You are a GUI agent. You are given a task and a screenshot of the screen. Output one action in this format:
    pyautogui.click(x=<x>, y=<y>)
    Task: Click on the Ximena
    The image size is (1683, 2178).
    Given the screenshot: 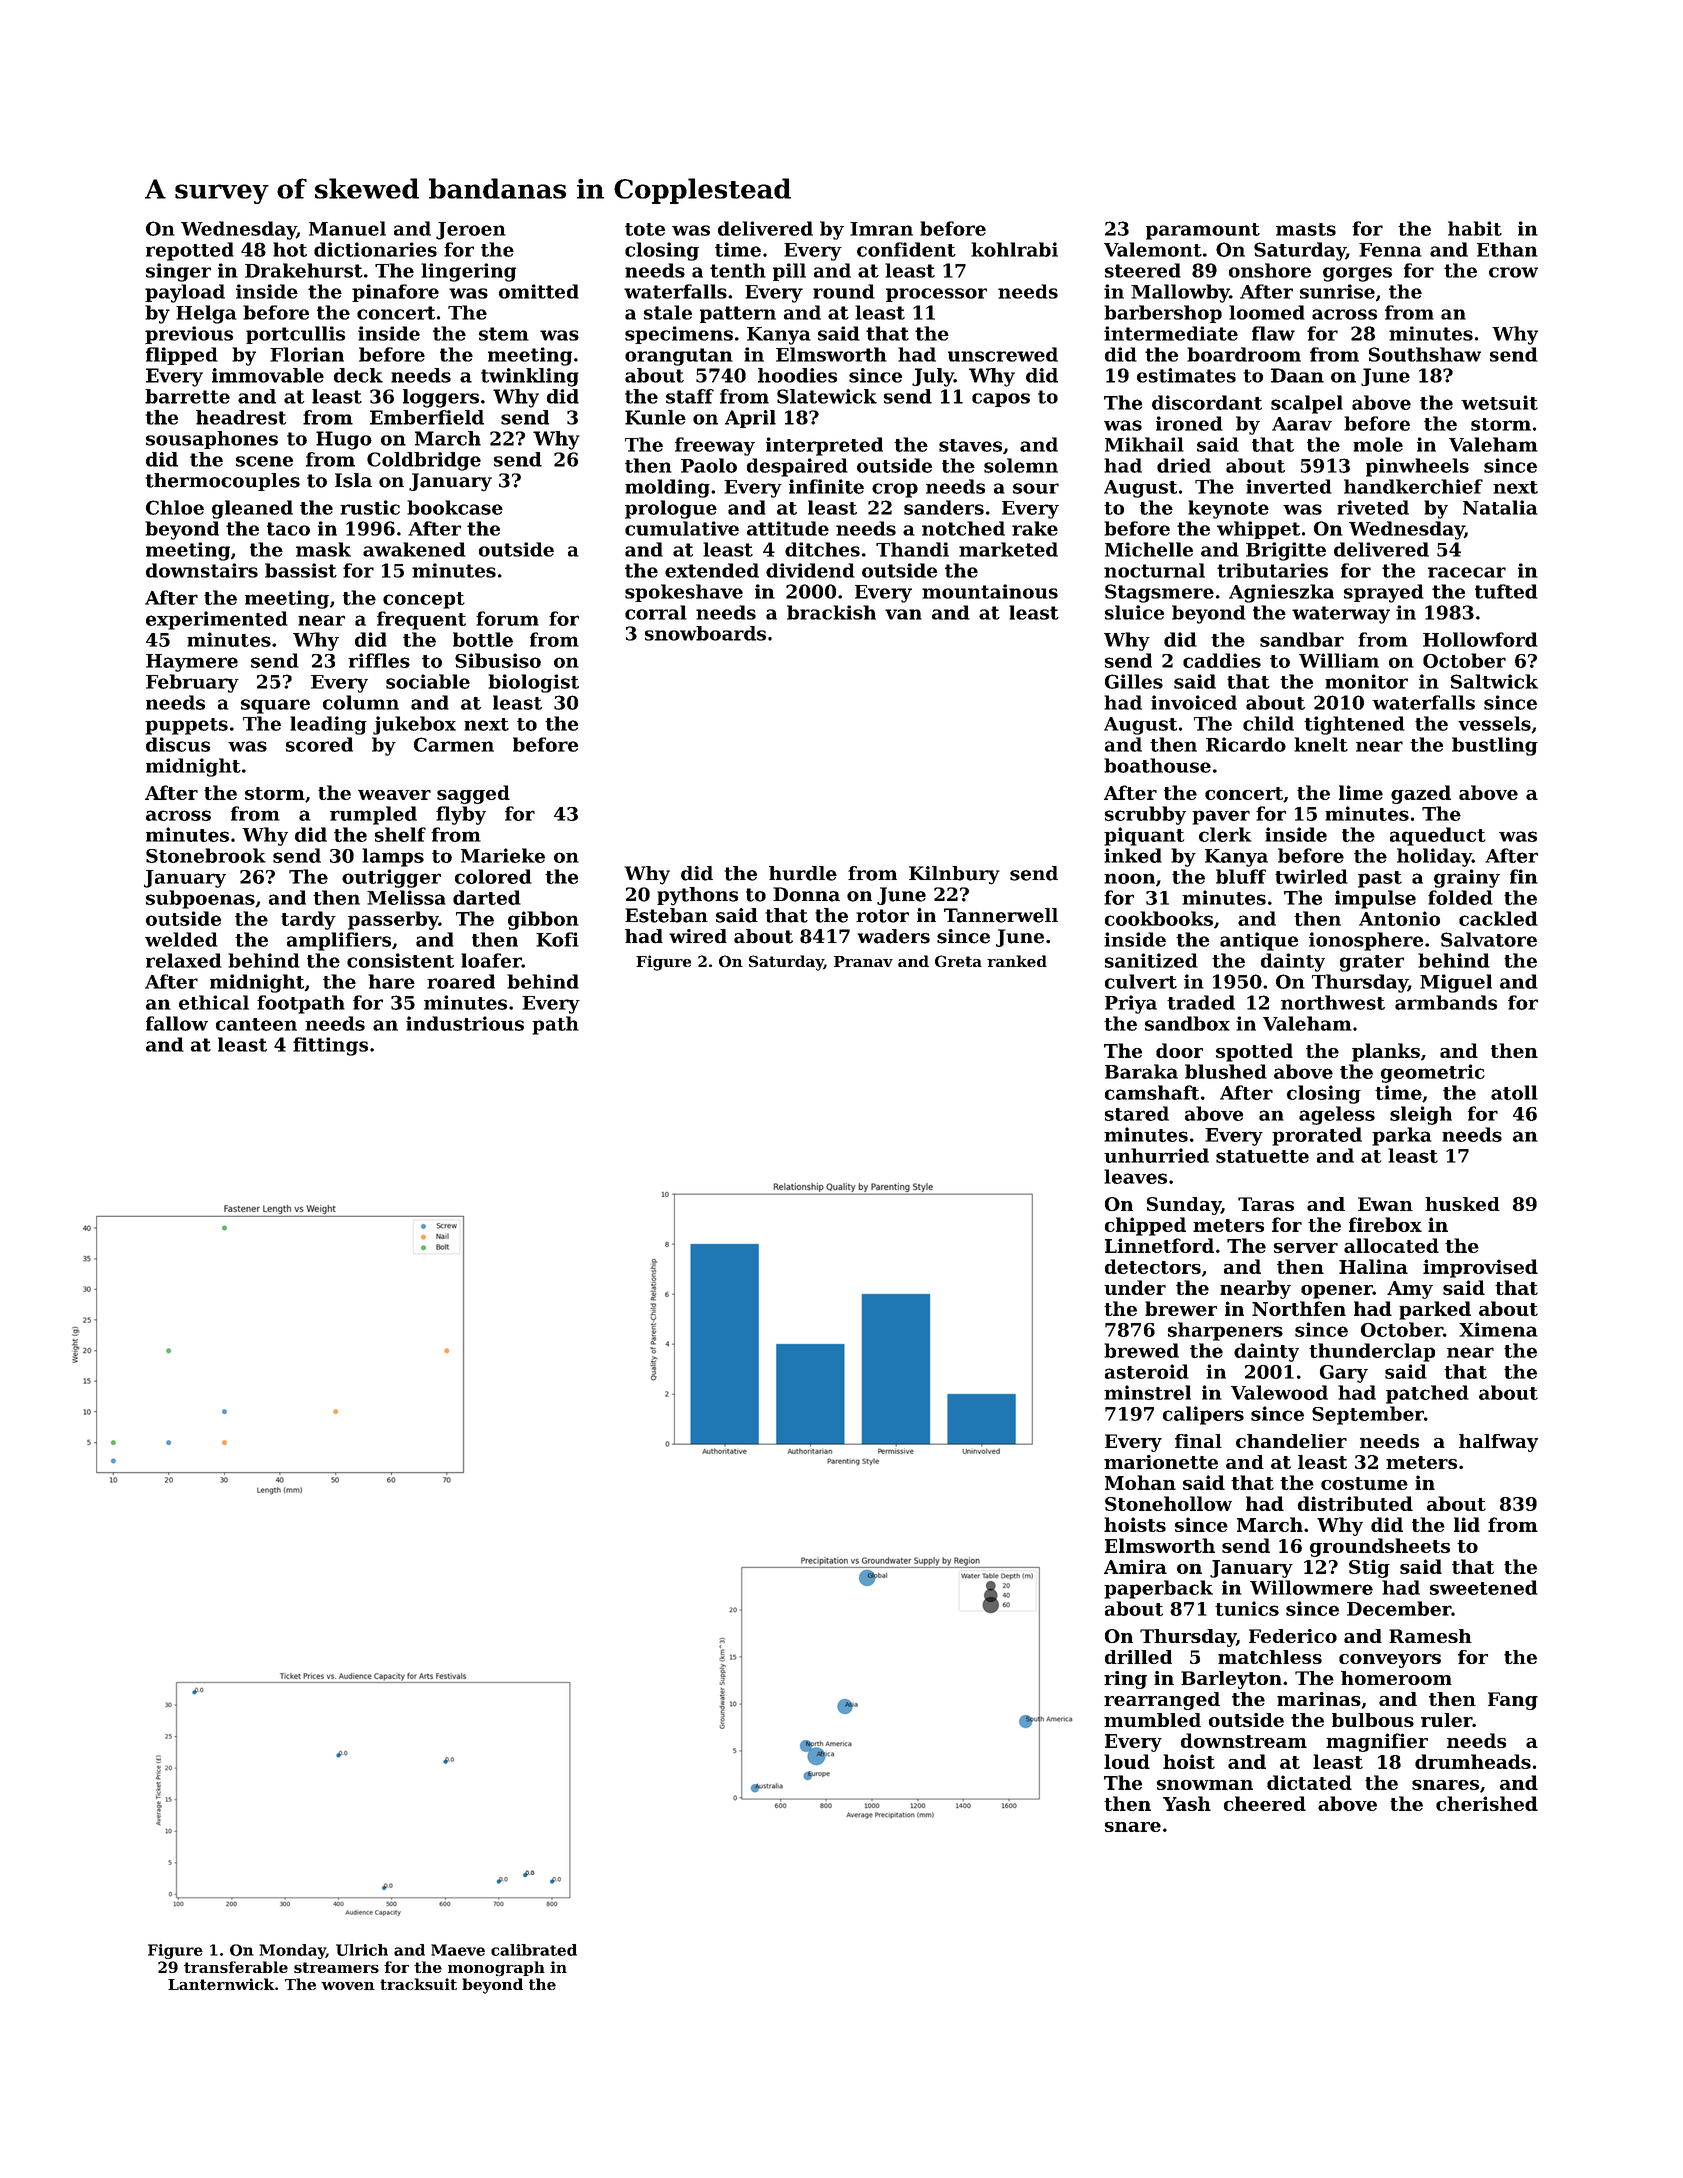 What is the action you would take?
    pyautogui.click(x=1498, y=1329)
